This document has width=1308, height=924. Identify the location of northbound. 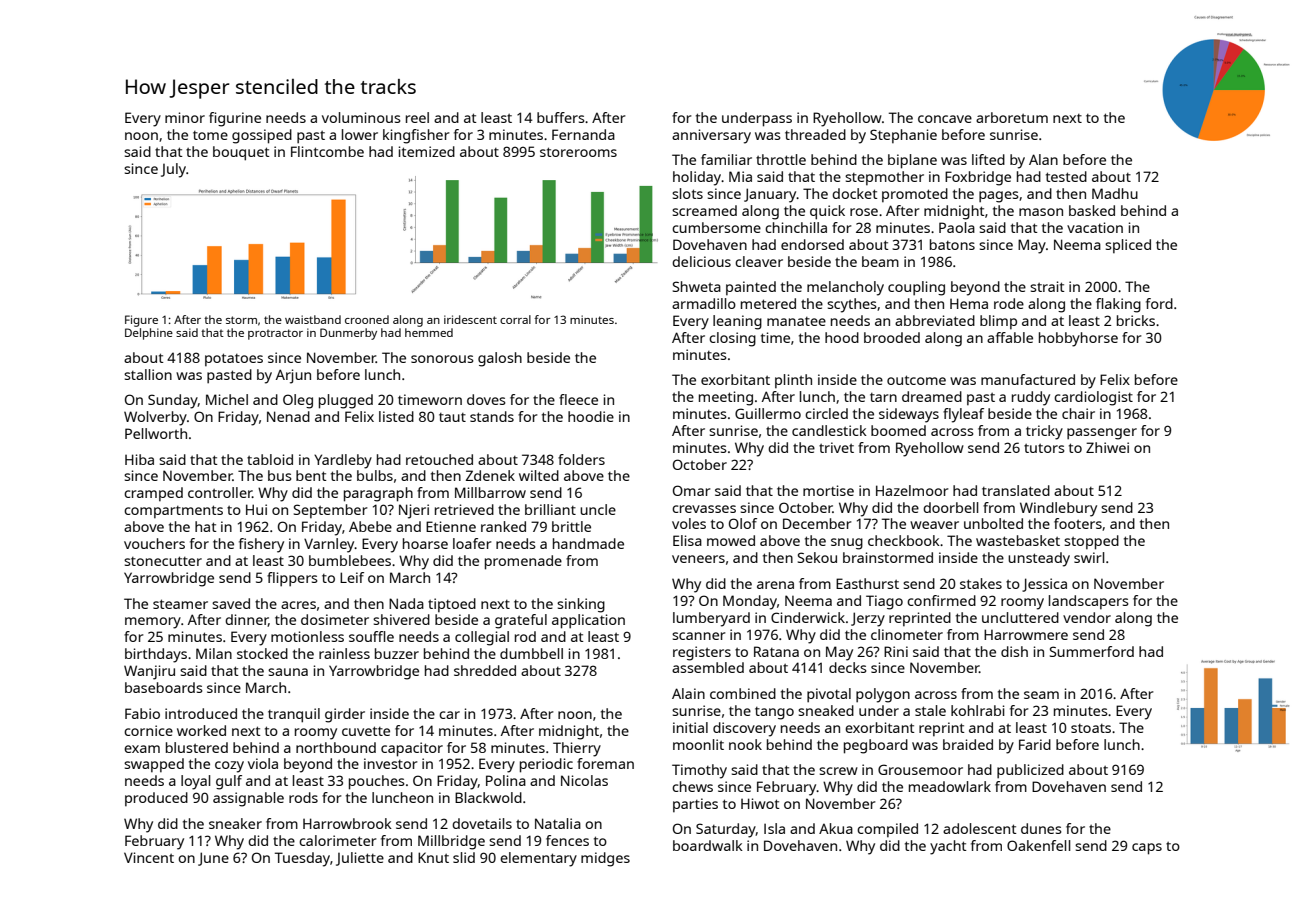
(336, 747).
